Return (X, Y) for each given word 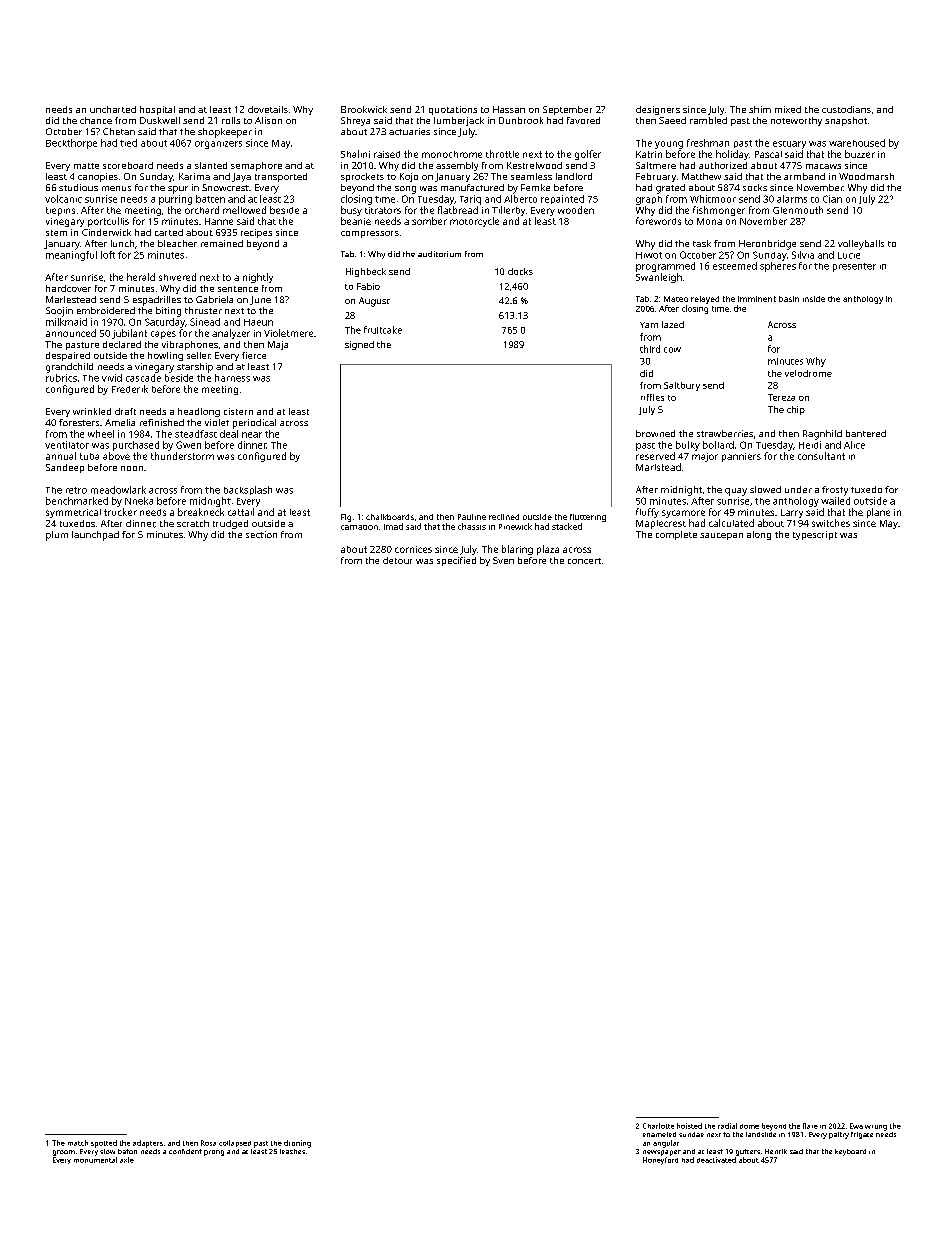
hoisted (689, 1126)
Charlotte (658, 1126)
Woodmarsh (866, 176)
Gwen (188, 445)
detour (397, 560)
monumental (95, 1160)
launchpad (95, 536)
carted (169, 232)
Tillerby (508, 211)
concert (584, 561)
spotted (104, 1144)
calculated (731, 523)
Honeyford (660, 1161)
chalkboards (390, 517)
